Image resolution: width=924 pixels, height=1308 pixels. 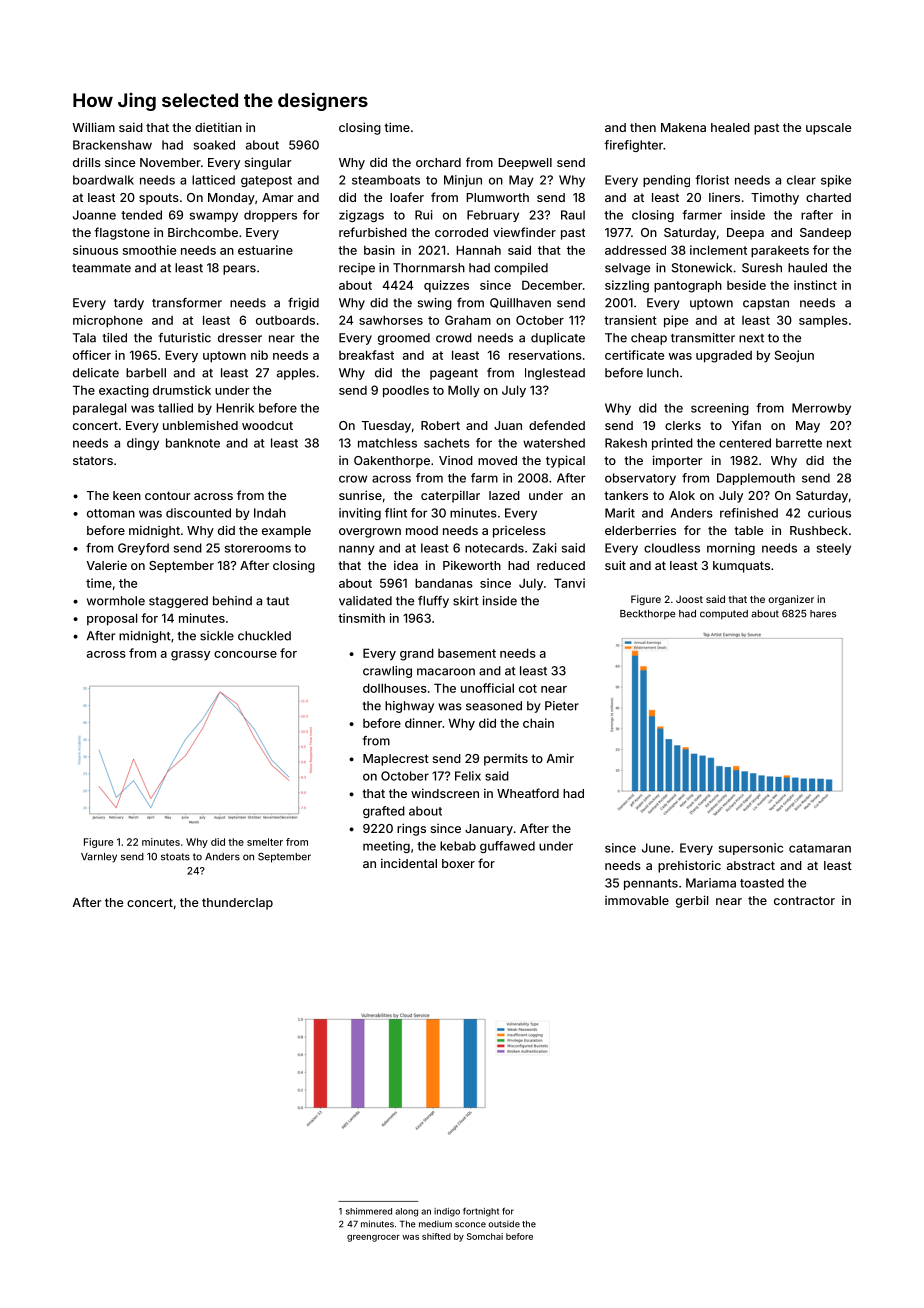 I want to click on sinuous, so click(x=95, y=250).
